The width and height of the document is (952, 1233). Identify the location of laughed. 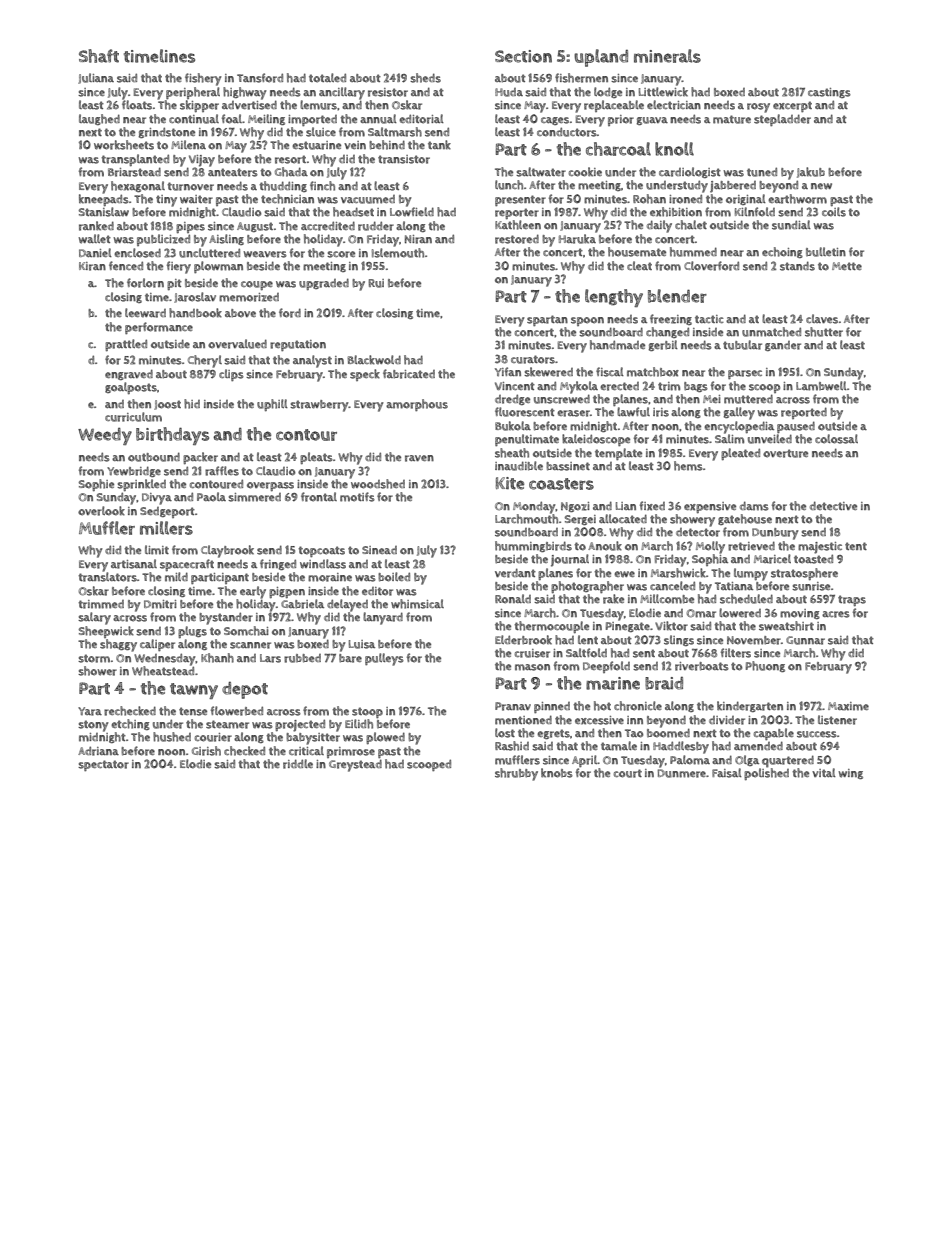
(99, 119).
